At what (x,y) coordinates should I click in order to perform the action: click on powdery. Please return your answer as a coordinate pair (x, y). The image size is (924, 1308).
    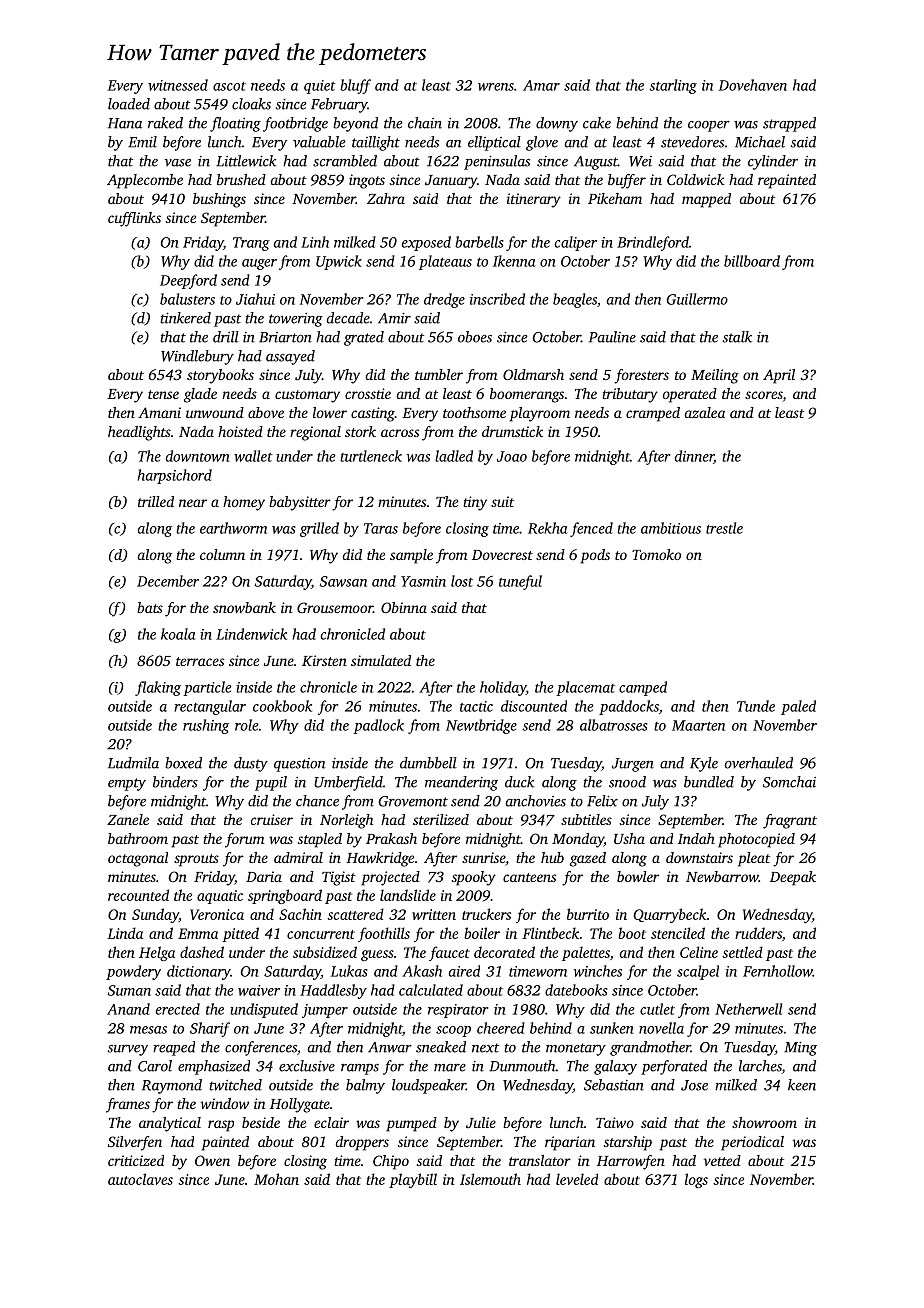
    Looking at the image, I should click on (133, 972).
